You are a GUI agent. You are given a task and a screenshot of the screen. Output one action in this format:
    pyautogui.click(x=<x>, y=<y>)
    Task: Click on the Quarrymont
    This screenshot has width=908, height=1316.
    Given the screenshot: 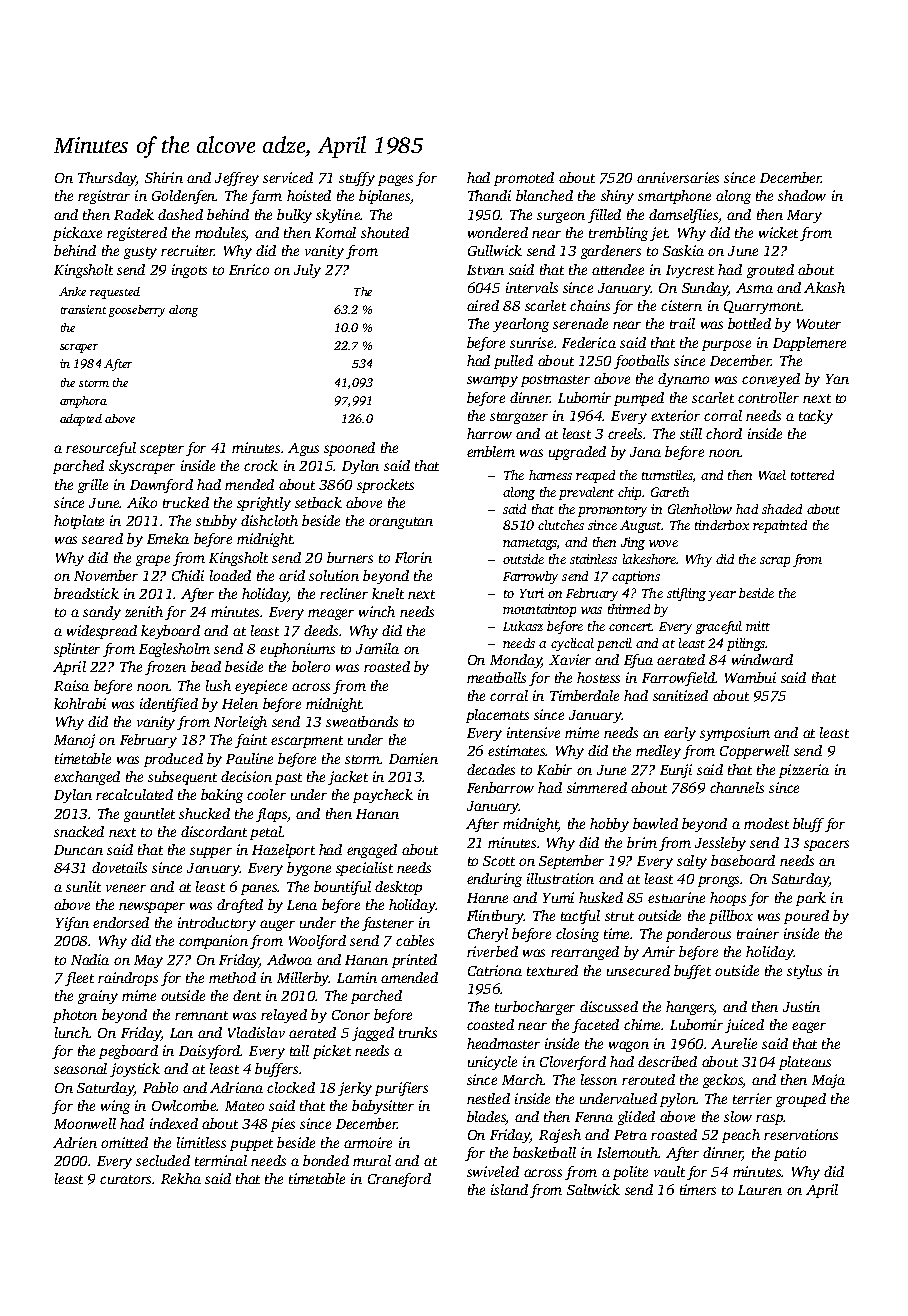 What is the action you would take?
    pyautogui.click(x=763, y=307)
